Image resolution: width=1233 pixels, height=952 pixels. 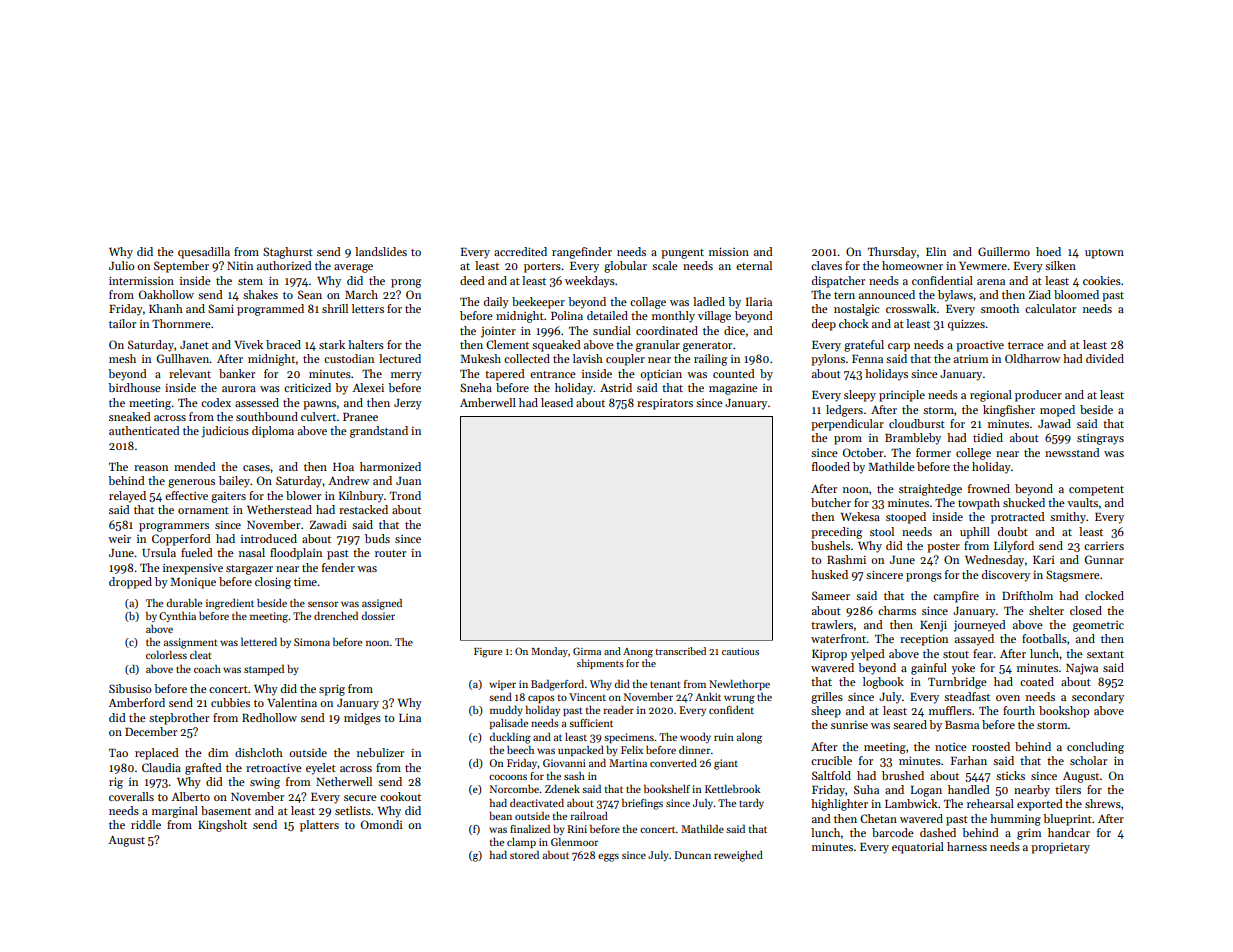 What do you see at coordinates (305, 581) in the screenshot?
I see `time` at bounding box center [305, 581].
